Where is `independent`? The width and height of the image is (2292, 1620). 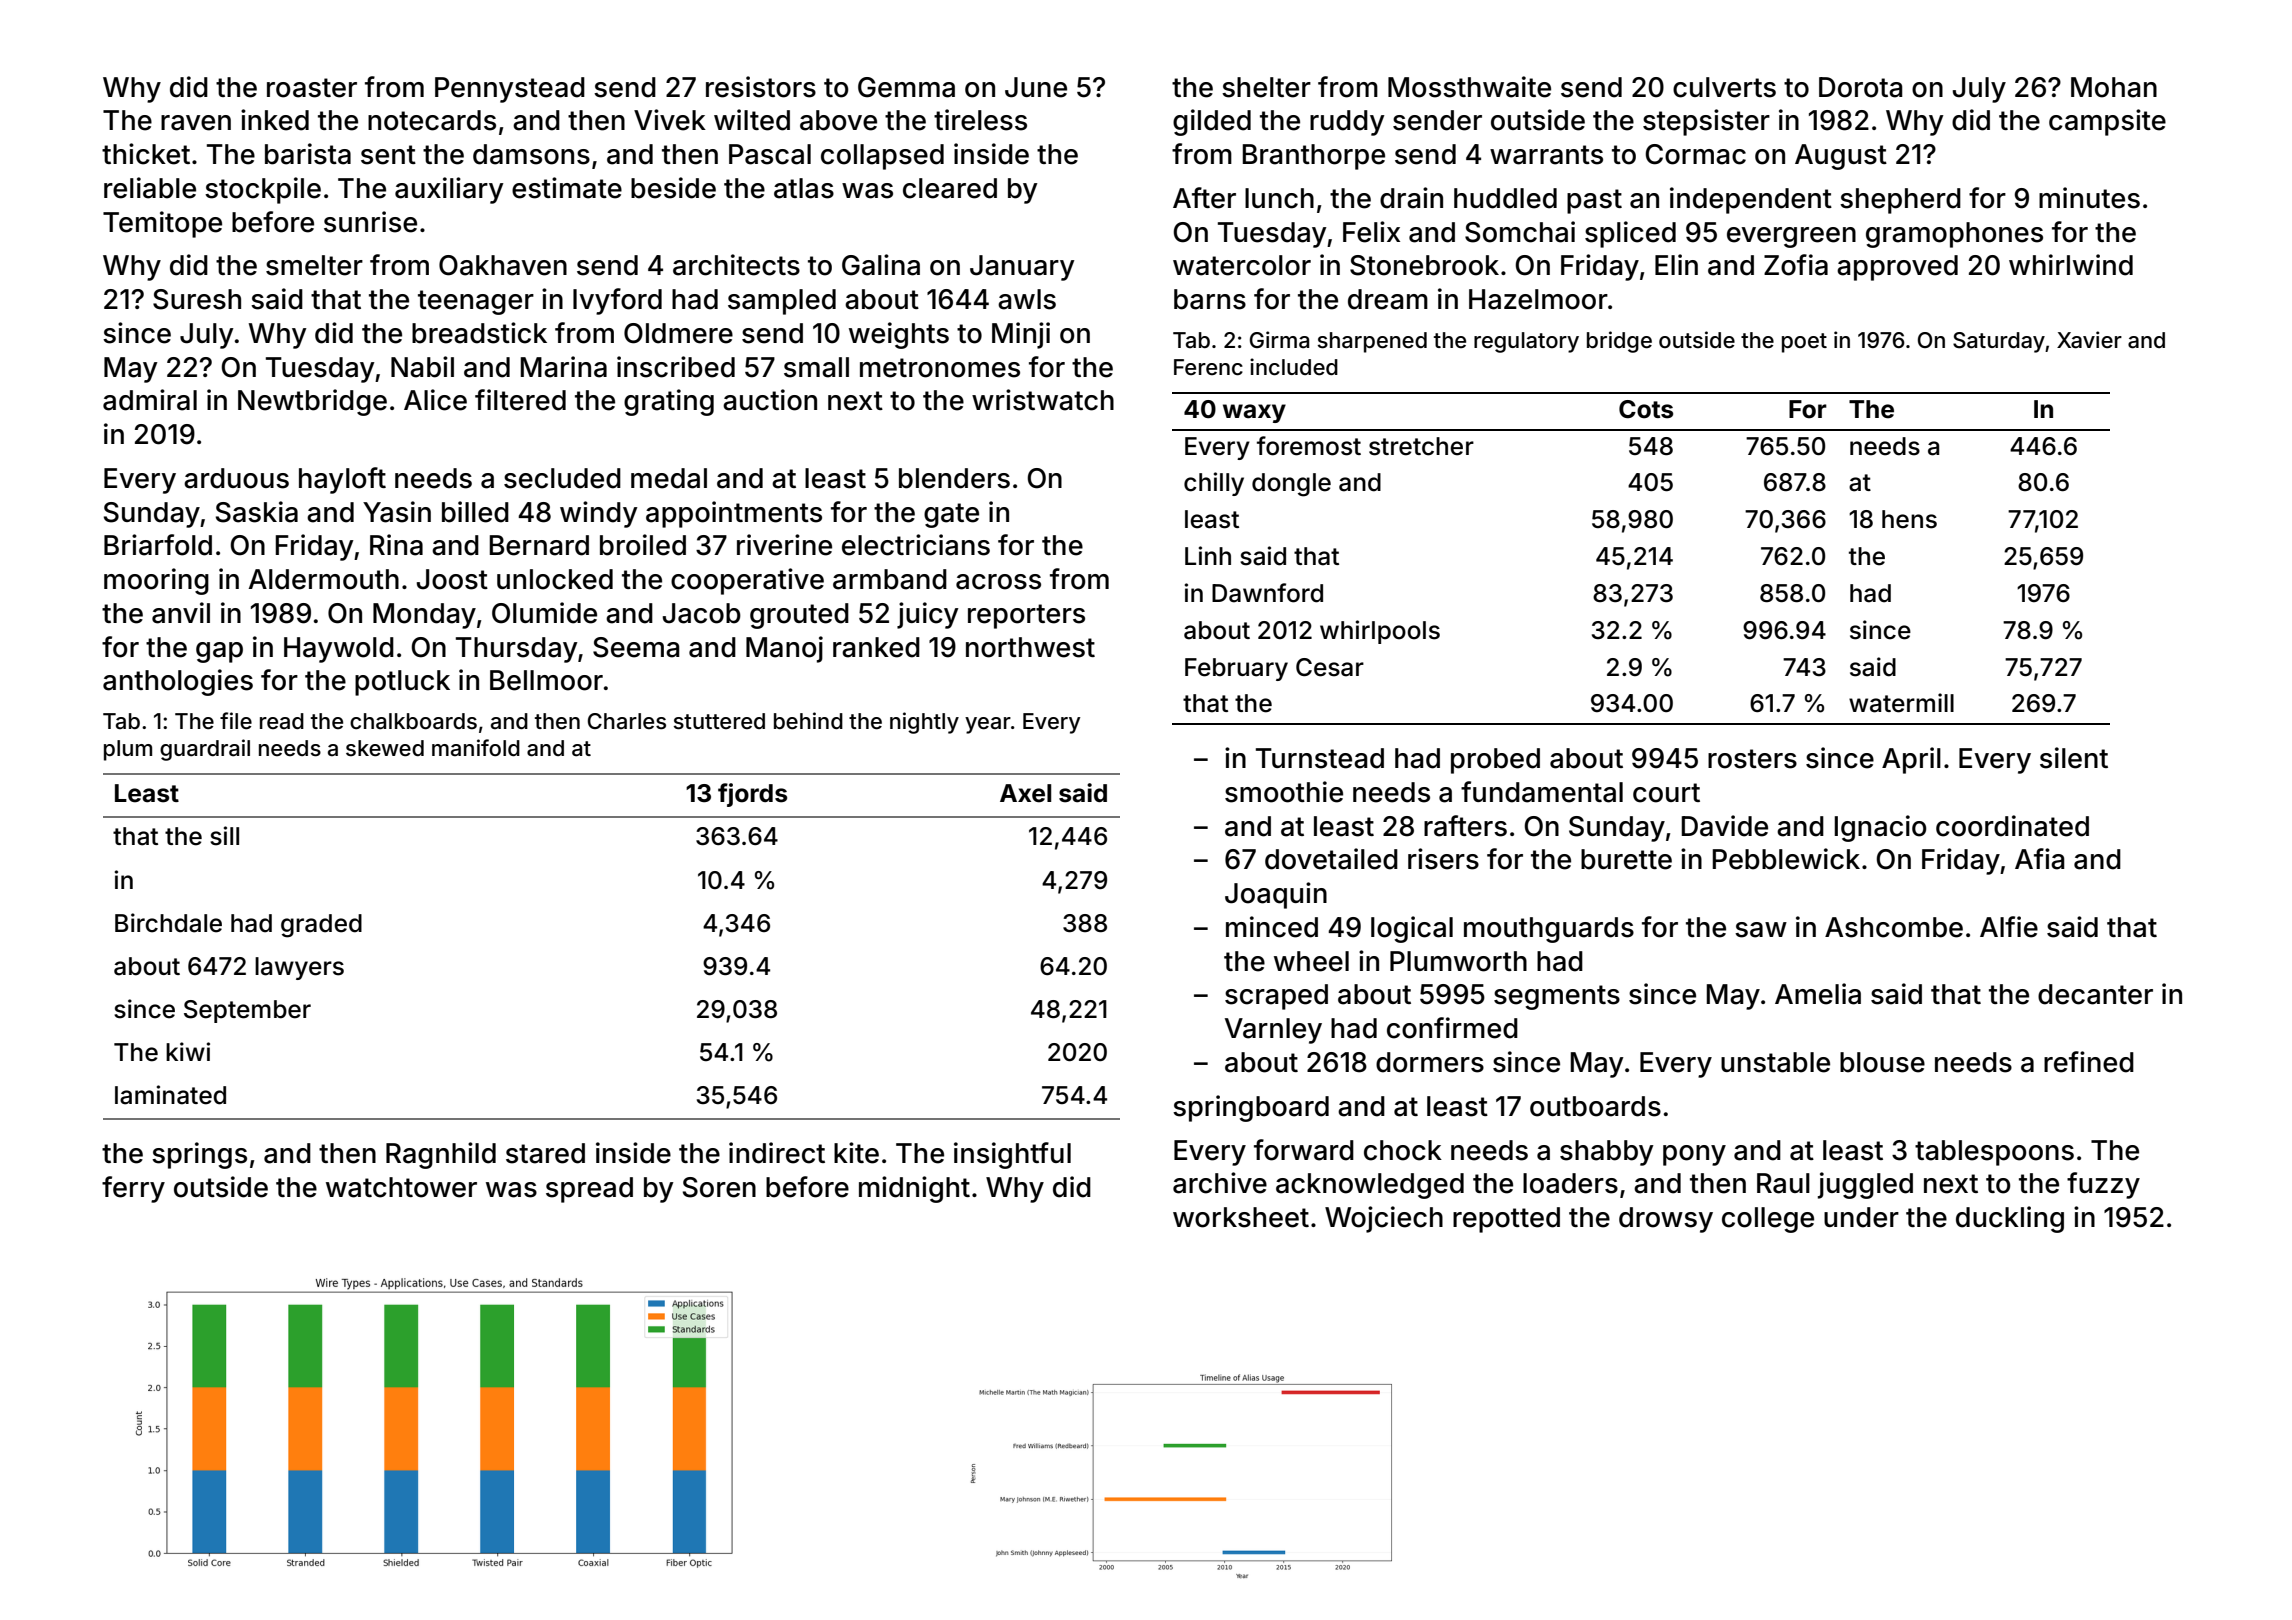 independent is located at coordinates (1751, 200).
